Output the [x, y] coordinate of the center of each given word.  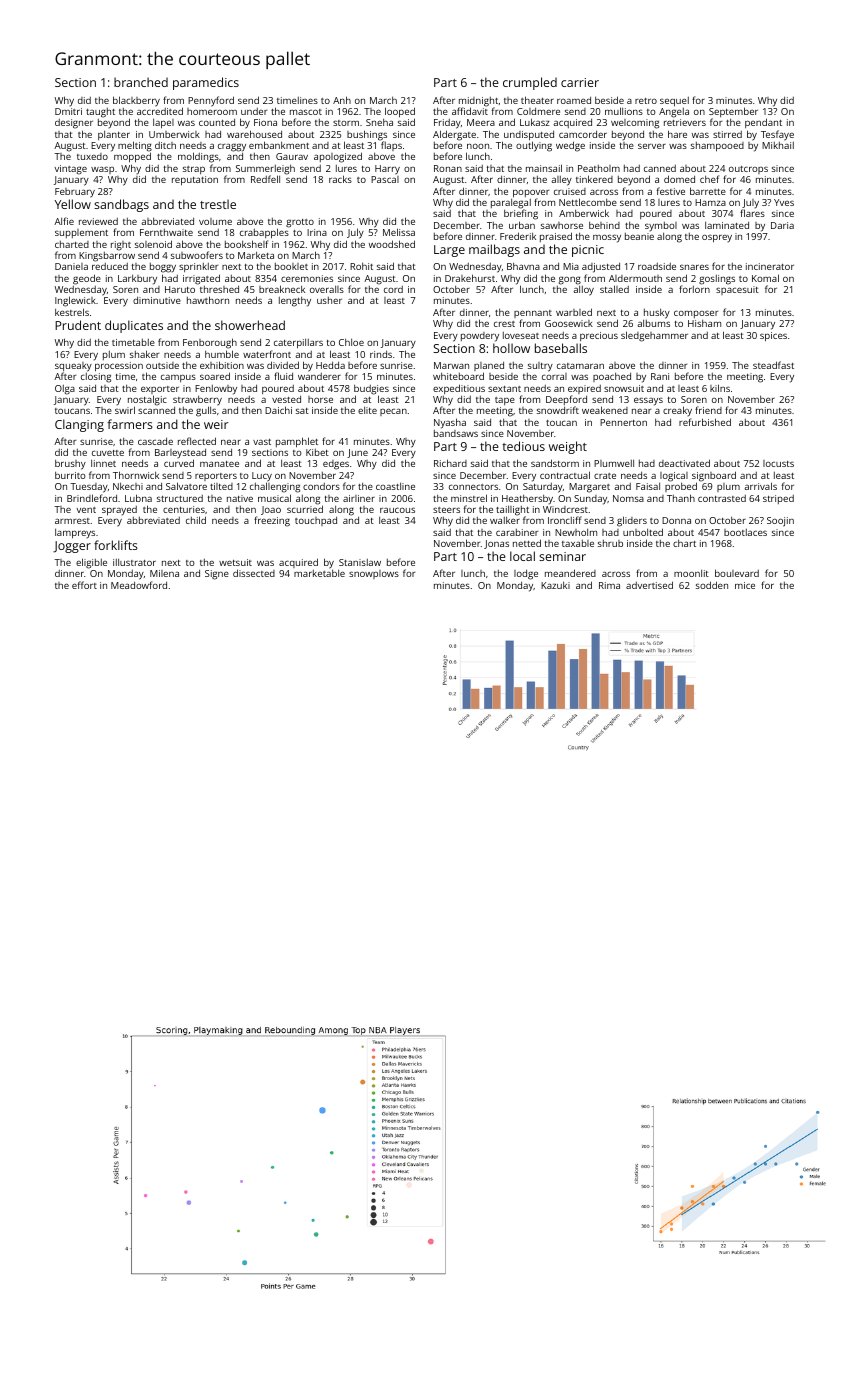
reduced [110, 266]
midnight [478, 102]
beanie [639, 236]
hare [677, 134]
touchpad [316, 521]
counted [217, 122]
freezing [272, 521]
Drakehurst [470, 278]
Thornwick [136, 475]
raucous [397, 510]
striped [778, 499]
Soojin [780, 522]
